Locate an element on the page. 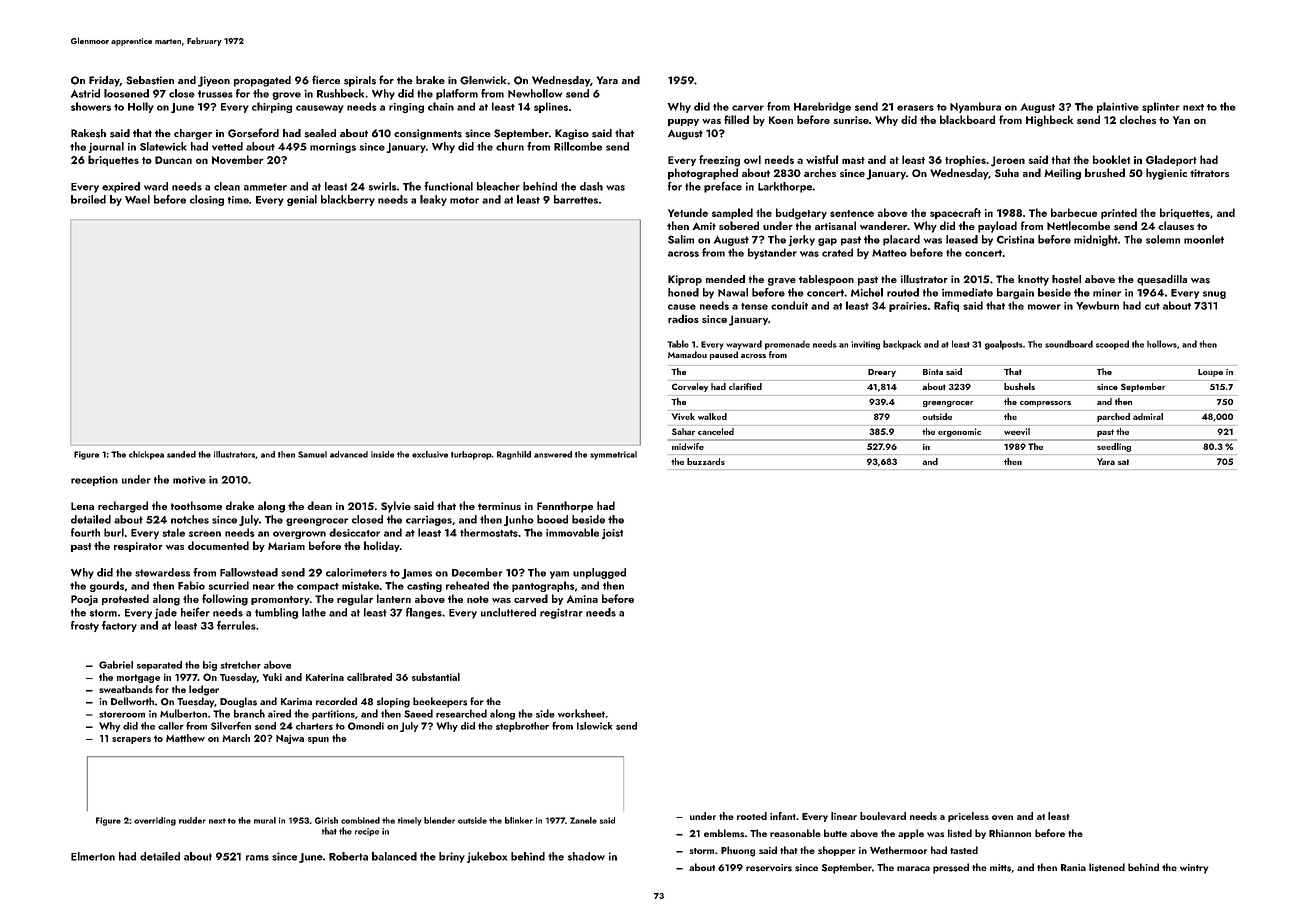  trophies is located at coordinates (965, 160).
